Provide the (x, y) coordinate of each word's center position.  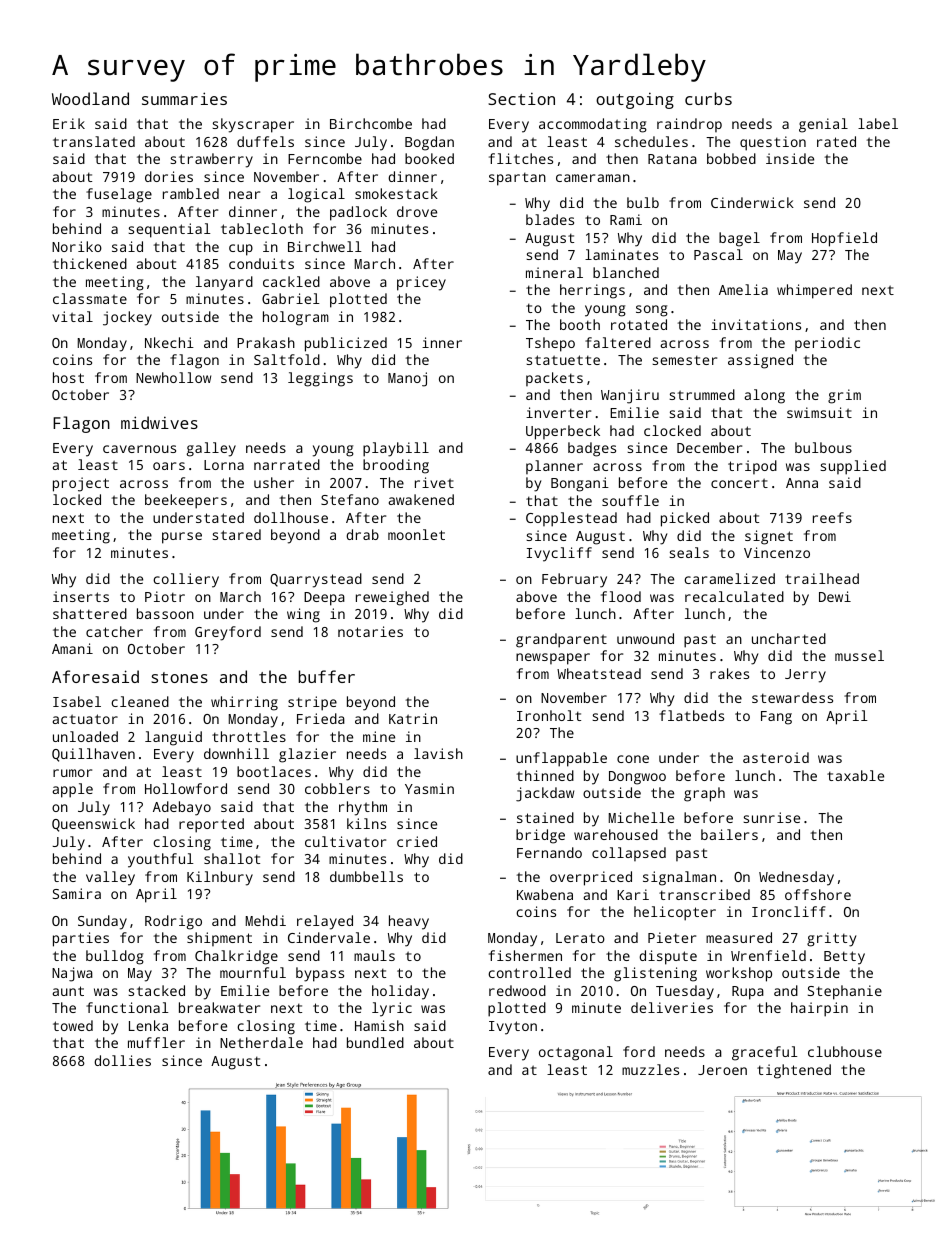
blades (550, 219)
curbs (708, 98)
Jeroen (722, 1070)
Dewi (835, 596)
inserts (81, 596)
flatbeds (691, 715)
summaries (184, 98)
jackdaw (545, 794)
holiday (400, 992)
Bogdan (429, 143)
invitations (756, 324)
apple (73, 790)
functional (127, 1007)
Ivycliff (559, 554)
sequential (169, 230)
